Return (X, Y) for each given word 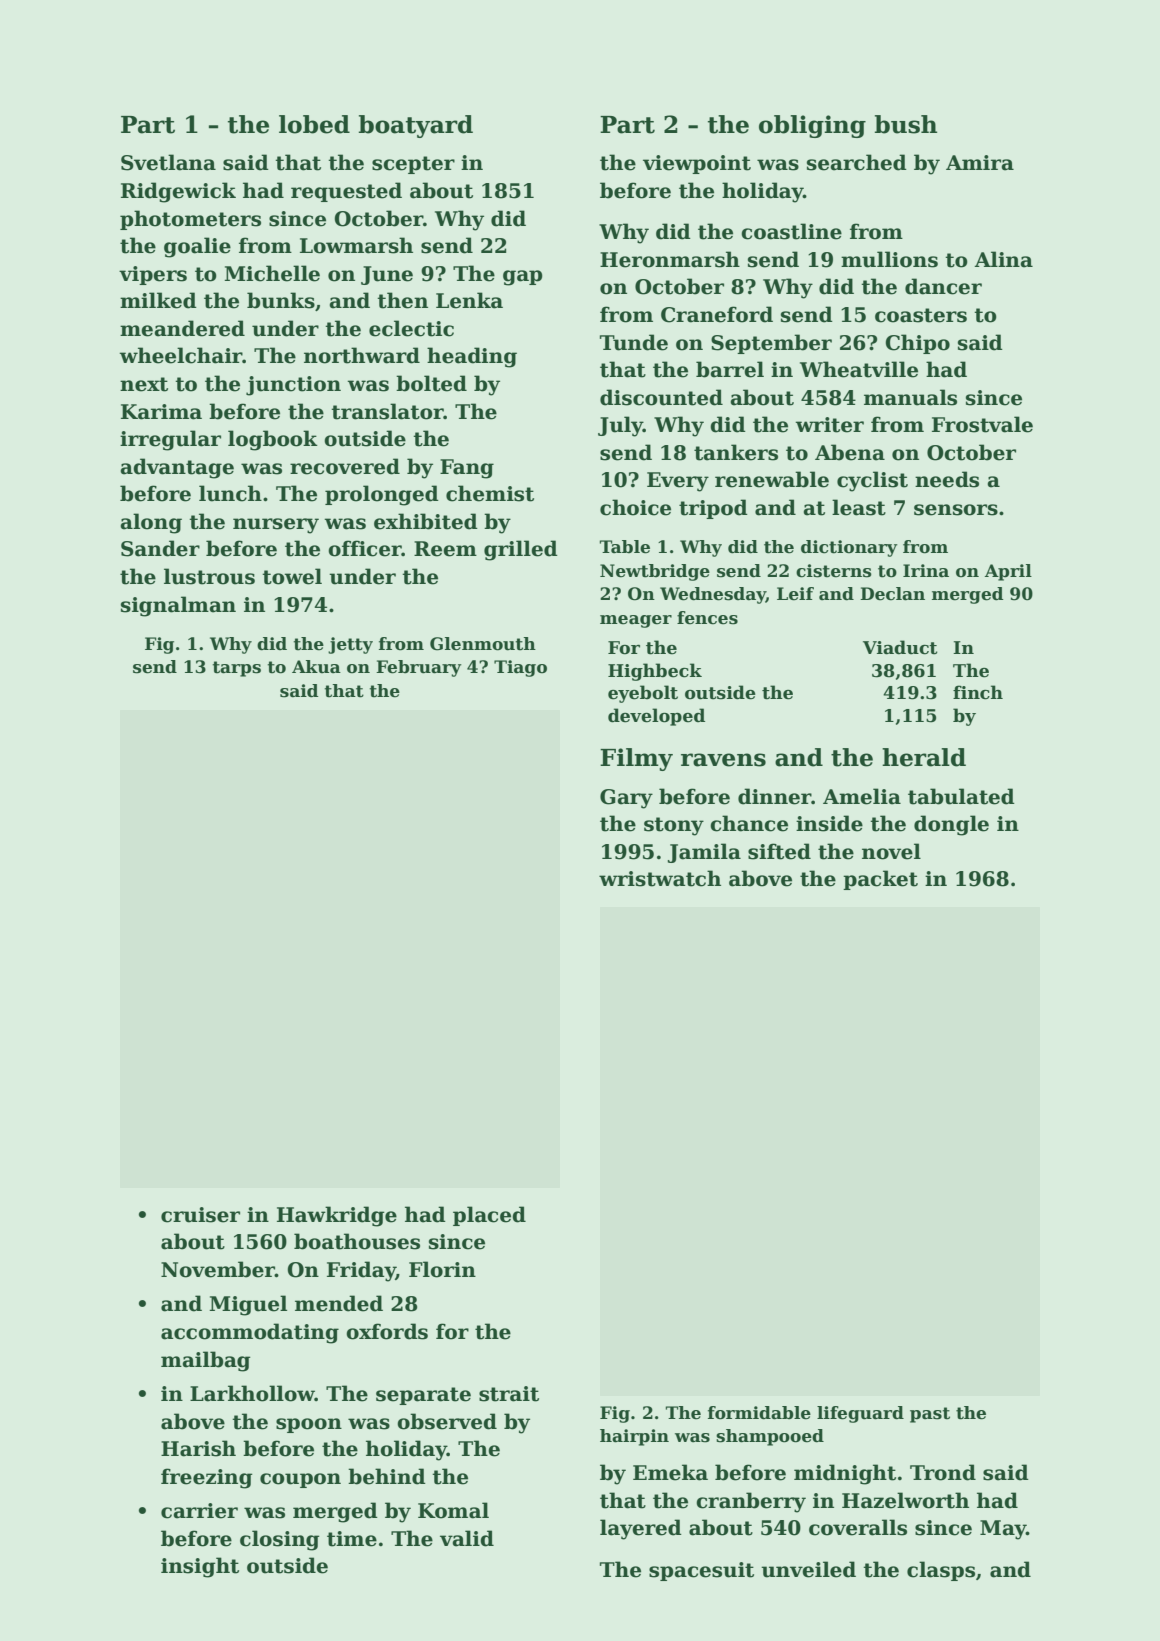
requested (346, 192)
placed (489, 1216)
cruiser (200, 1215)
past (930, 1415)
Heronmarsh (670, 259)
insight (200, 1567)
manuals (910, 397)
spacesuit (701, 1571)
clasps (941, 1571)
